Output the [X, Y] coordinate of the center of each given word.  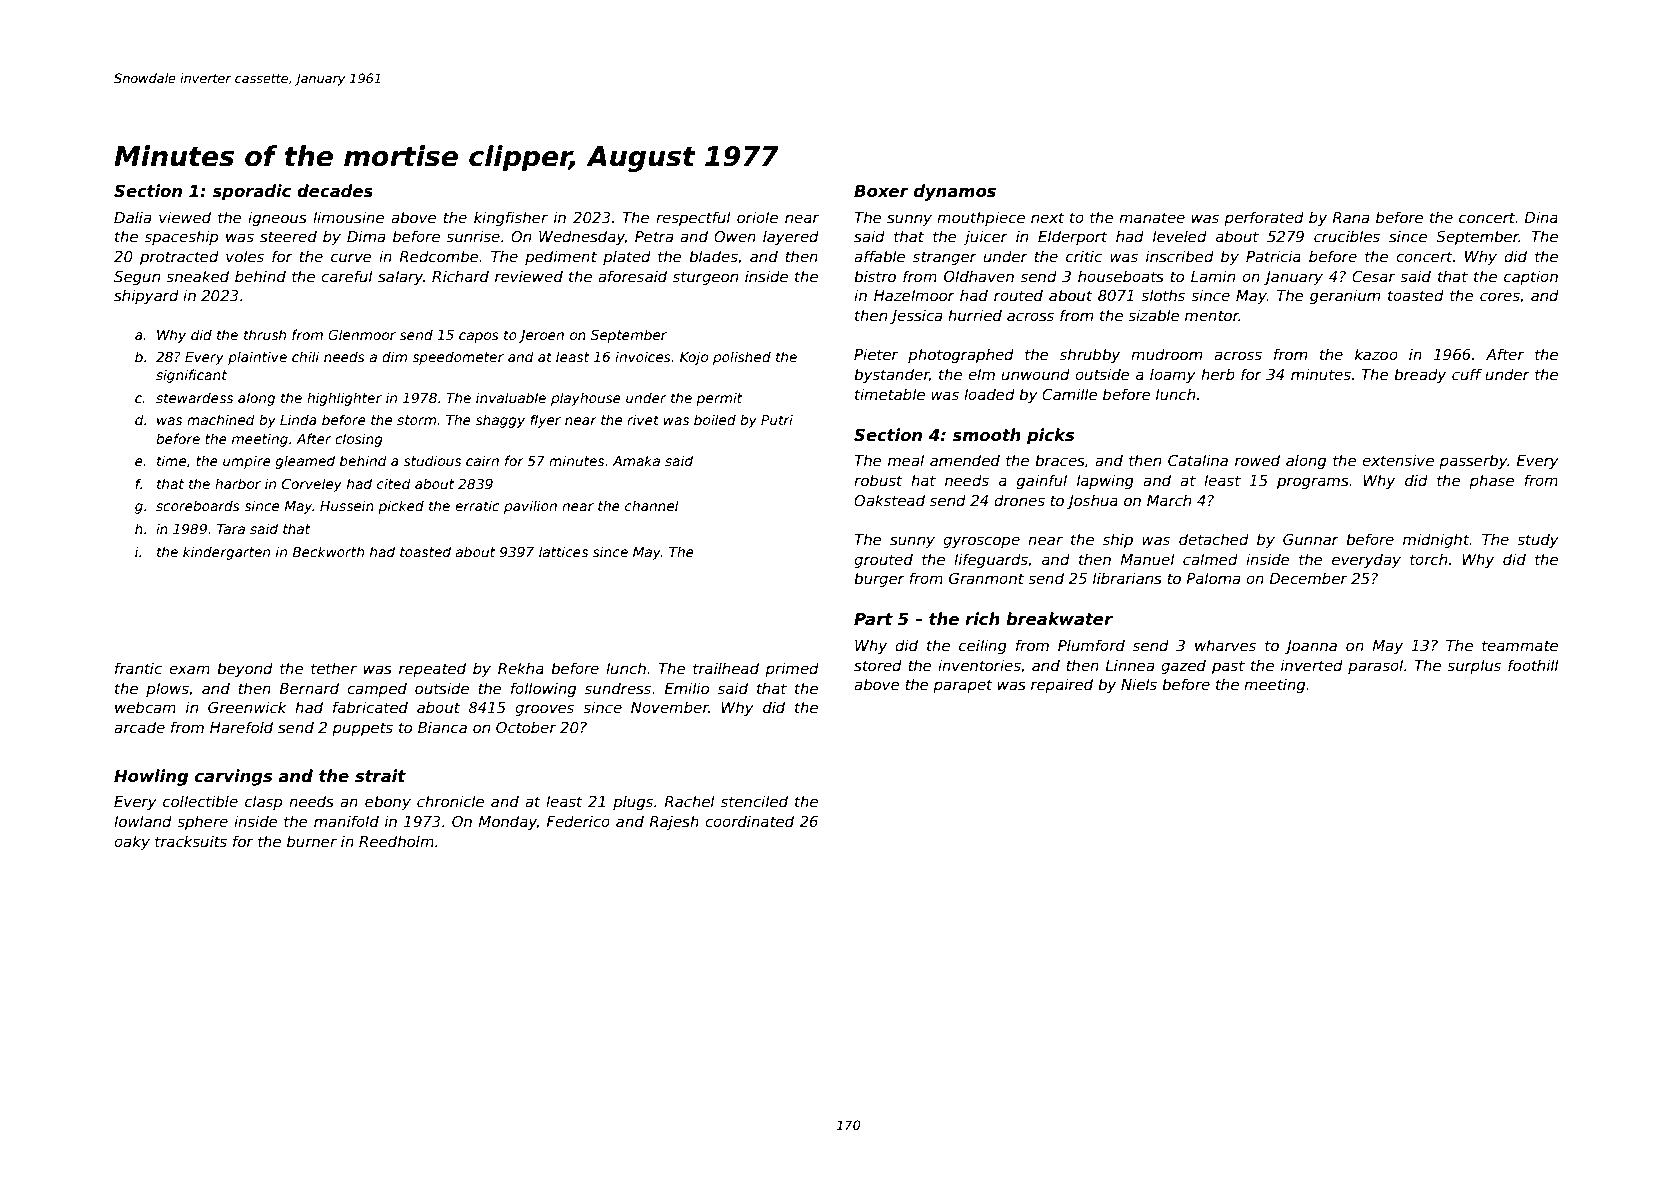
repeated [432, 669]
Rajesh [674, 822]
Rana [1350, 217]
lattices [563, 551]
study [1538, 540]
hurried [975, 315]
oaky [132, 842]
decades [335, 191]
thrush [265, 334]
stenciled [754, 801]
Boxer [881, 191]
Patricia [1273, 256]
